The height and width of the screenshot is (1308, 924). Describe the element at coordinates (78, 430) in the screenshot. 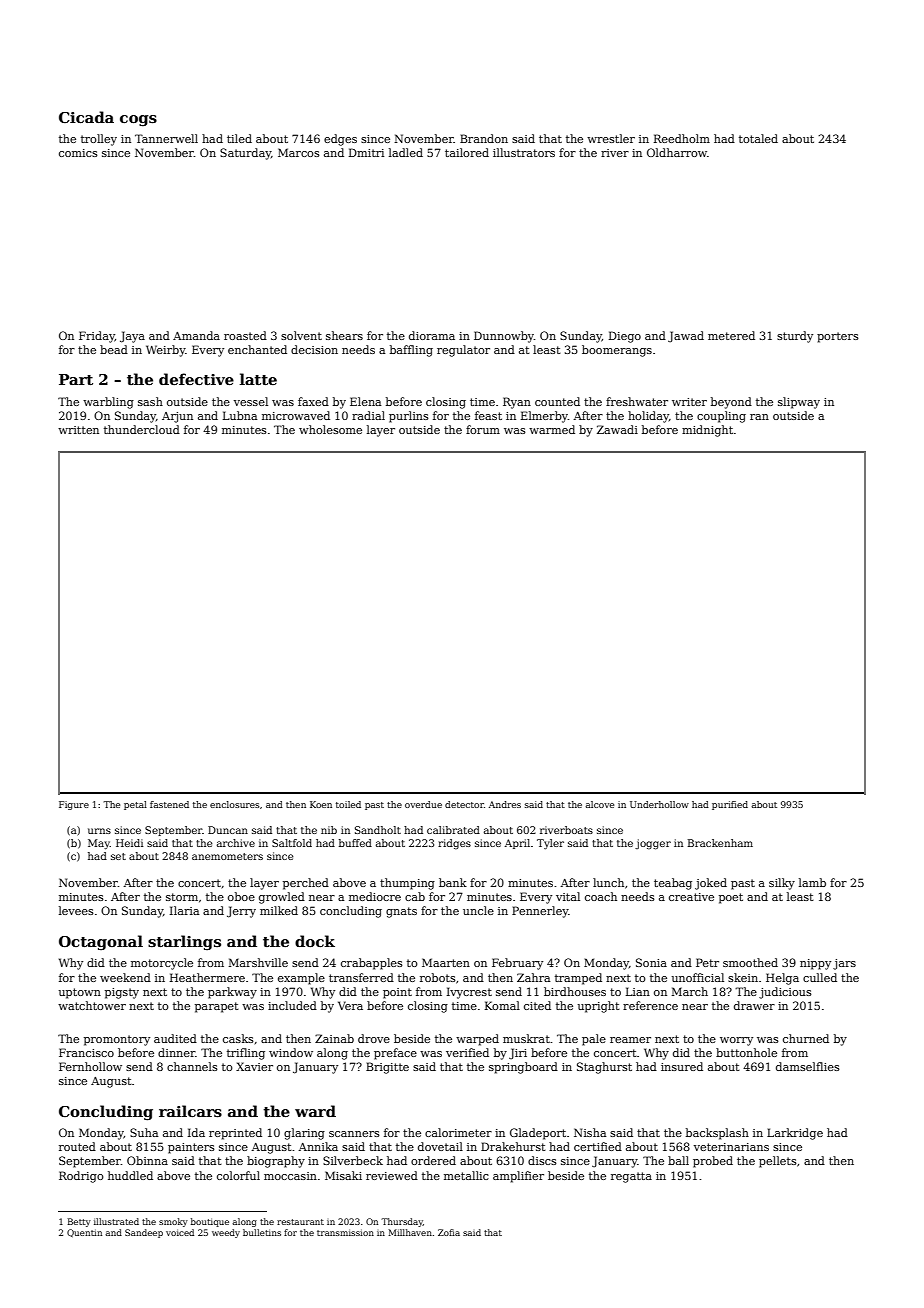

I see `written` at that location.
